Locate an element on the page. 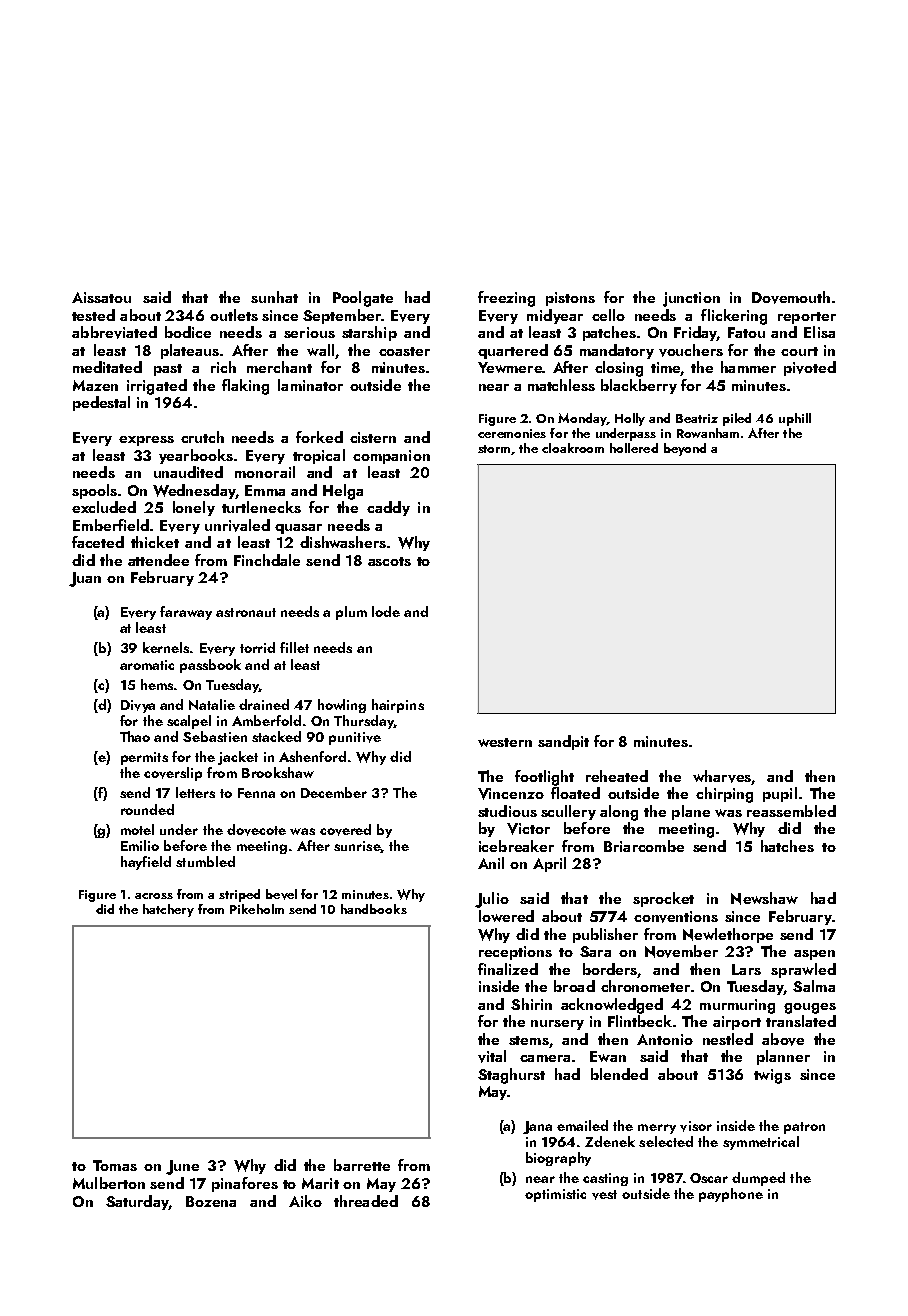 This image has height=1316, width=908. Staghurst is located at coordinates (511, 1076).
